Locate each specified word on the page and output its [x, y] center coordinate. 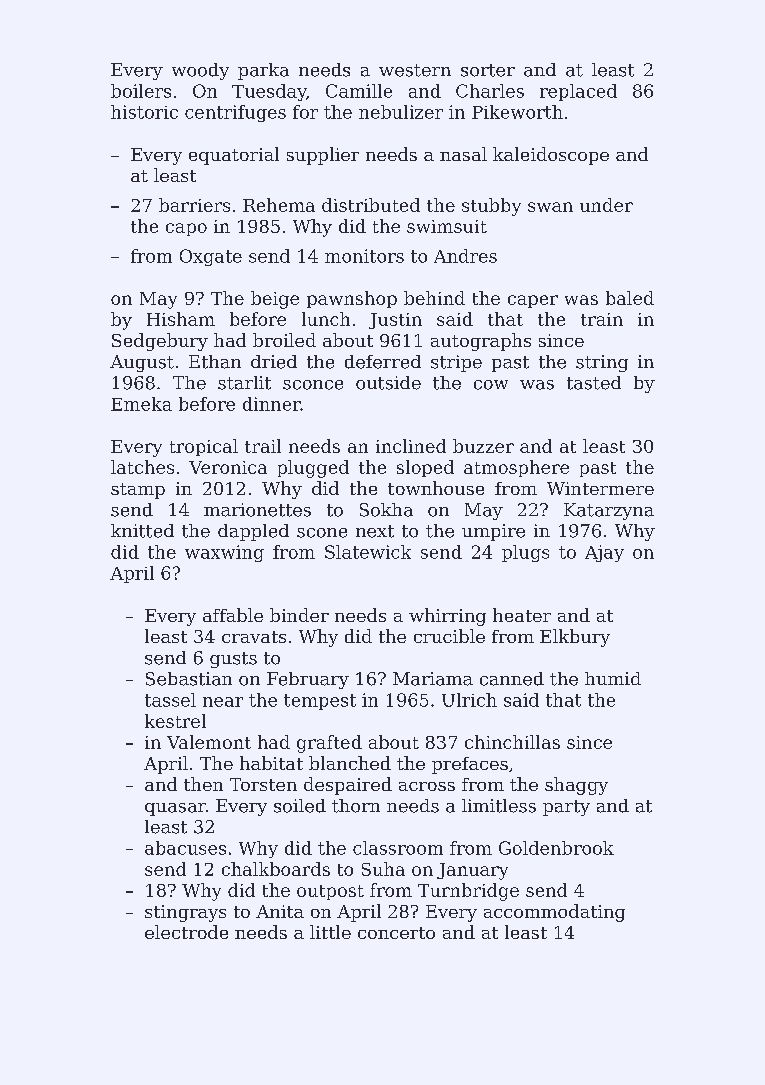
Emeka [141, 404]
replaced [578, 92]
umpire [493, 532]
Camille [359, 91]
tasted [594, 383]
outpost [330, 892]
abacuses [185, 848]
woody [200, 71]
